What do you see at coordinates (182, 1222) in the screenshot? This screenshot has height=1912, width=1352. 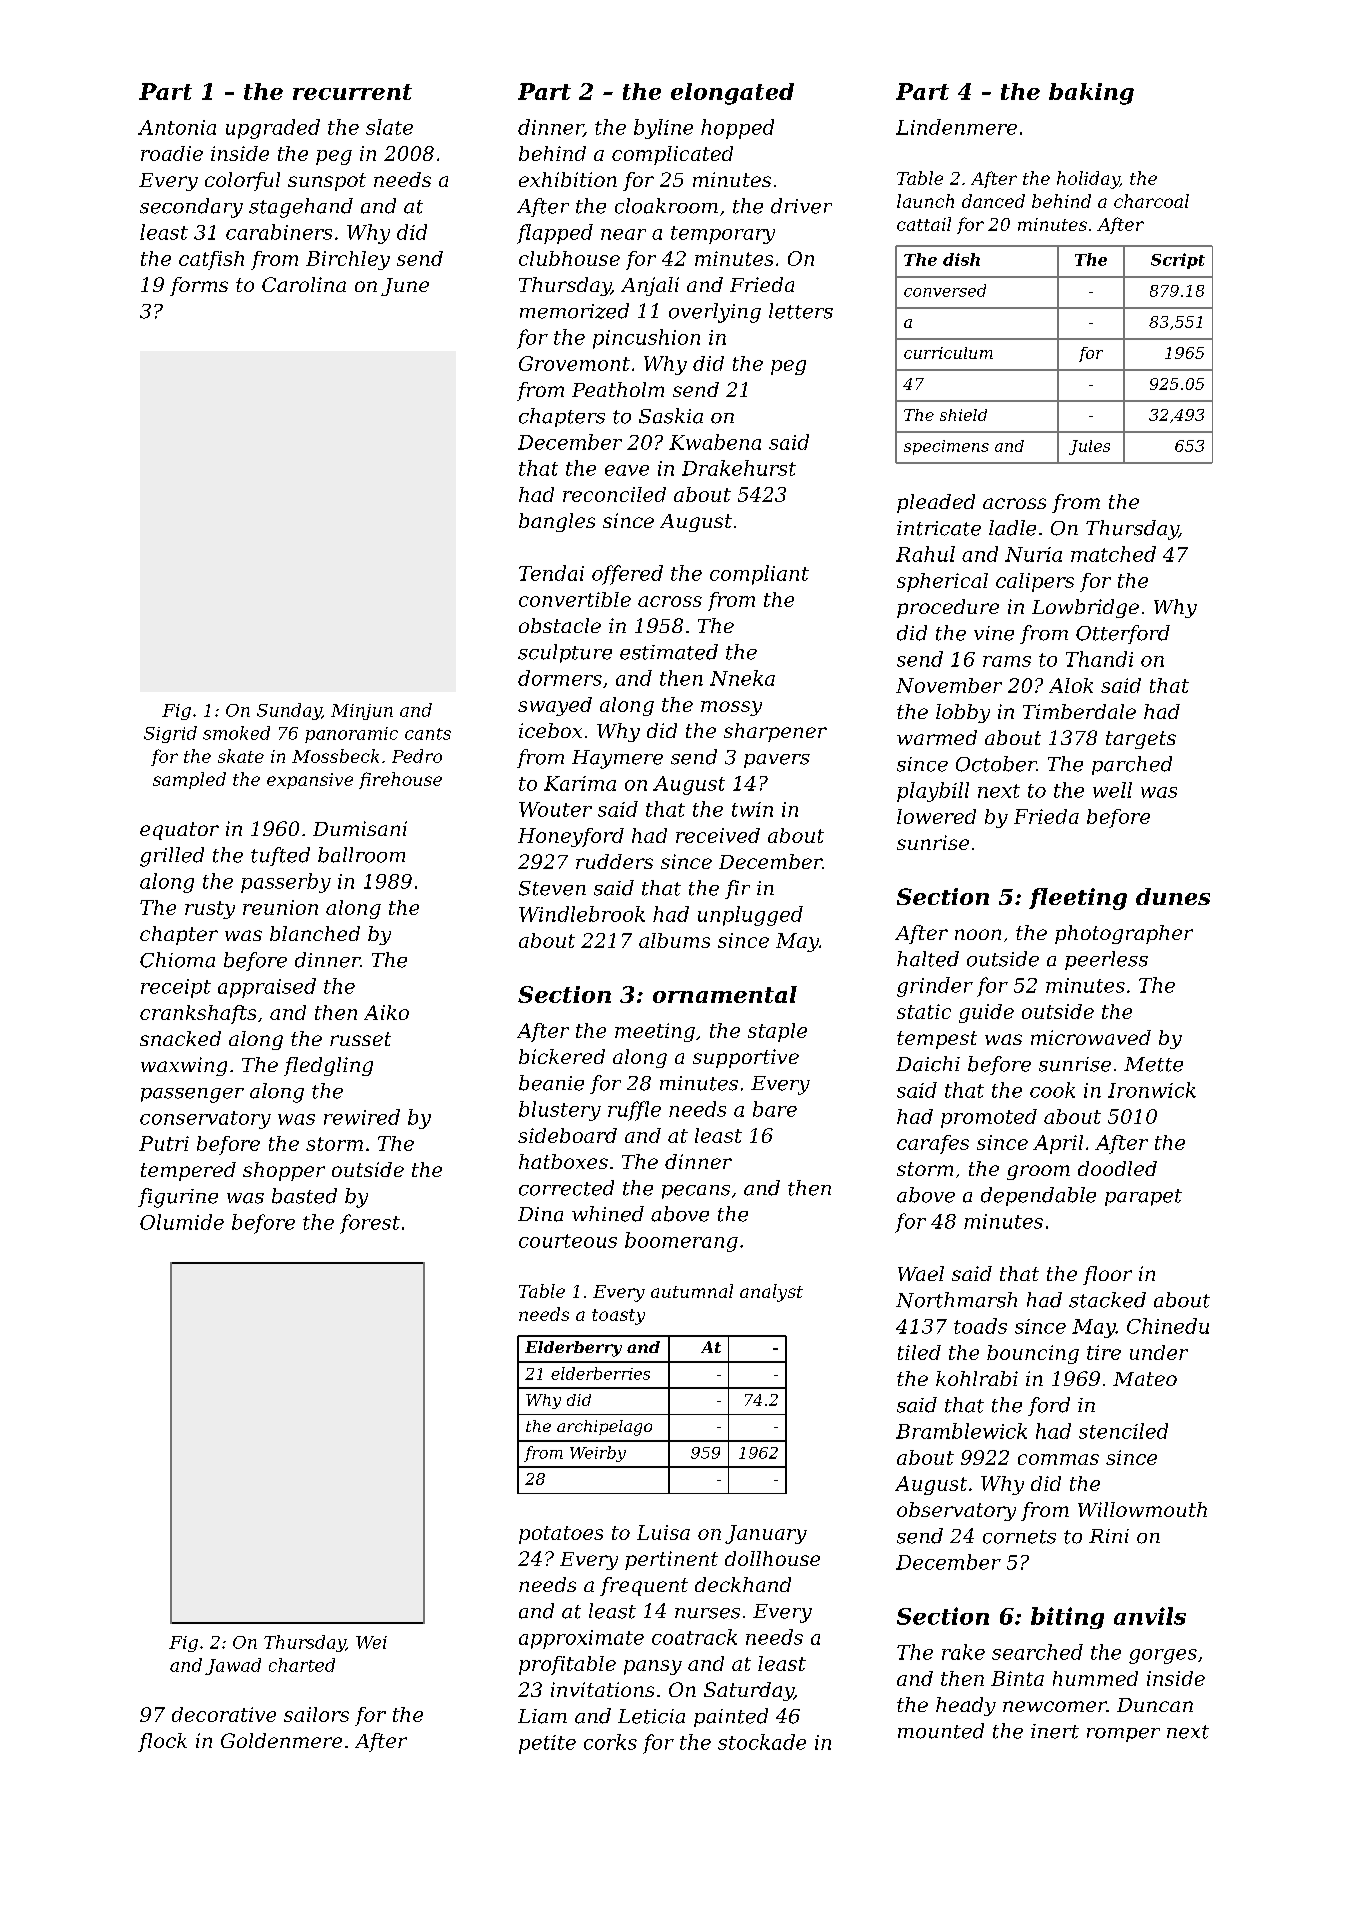 I see `Olumide` at bounding box center [182, 1222].
